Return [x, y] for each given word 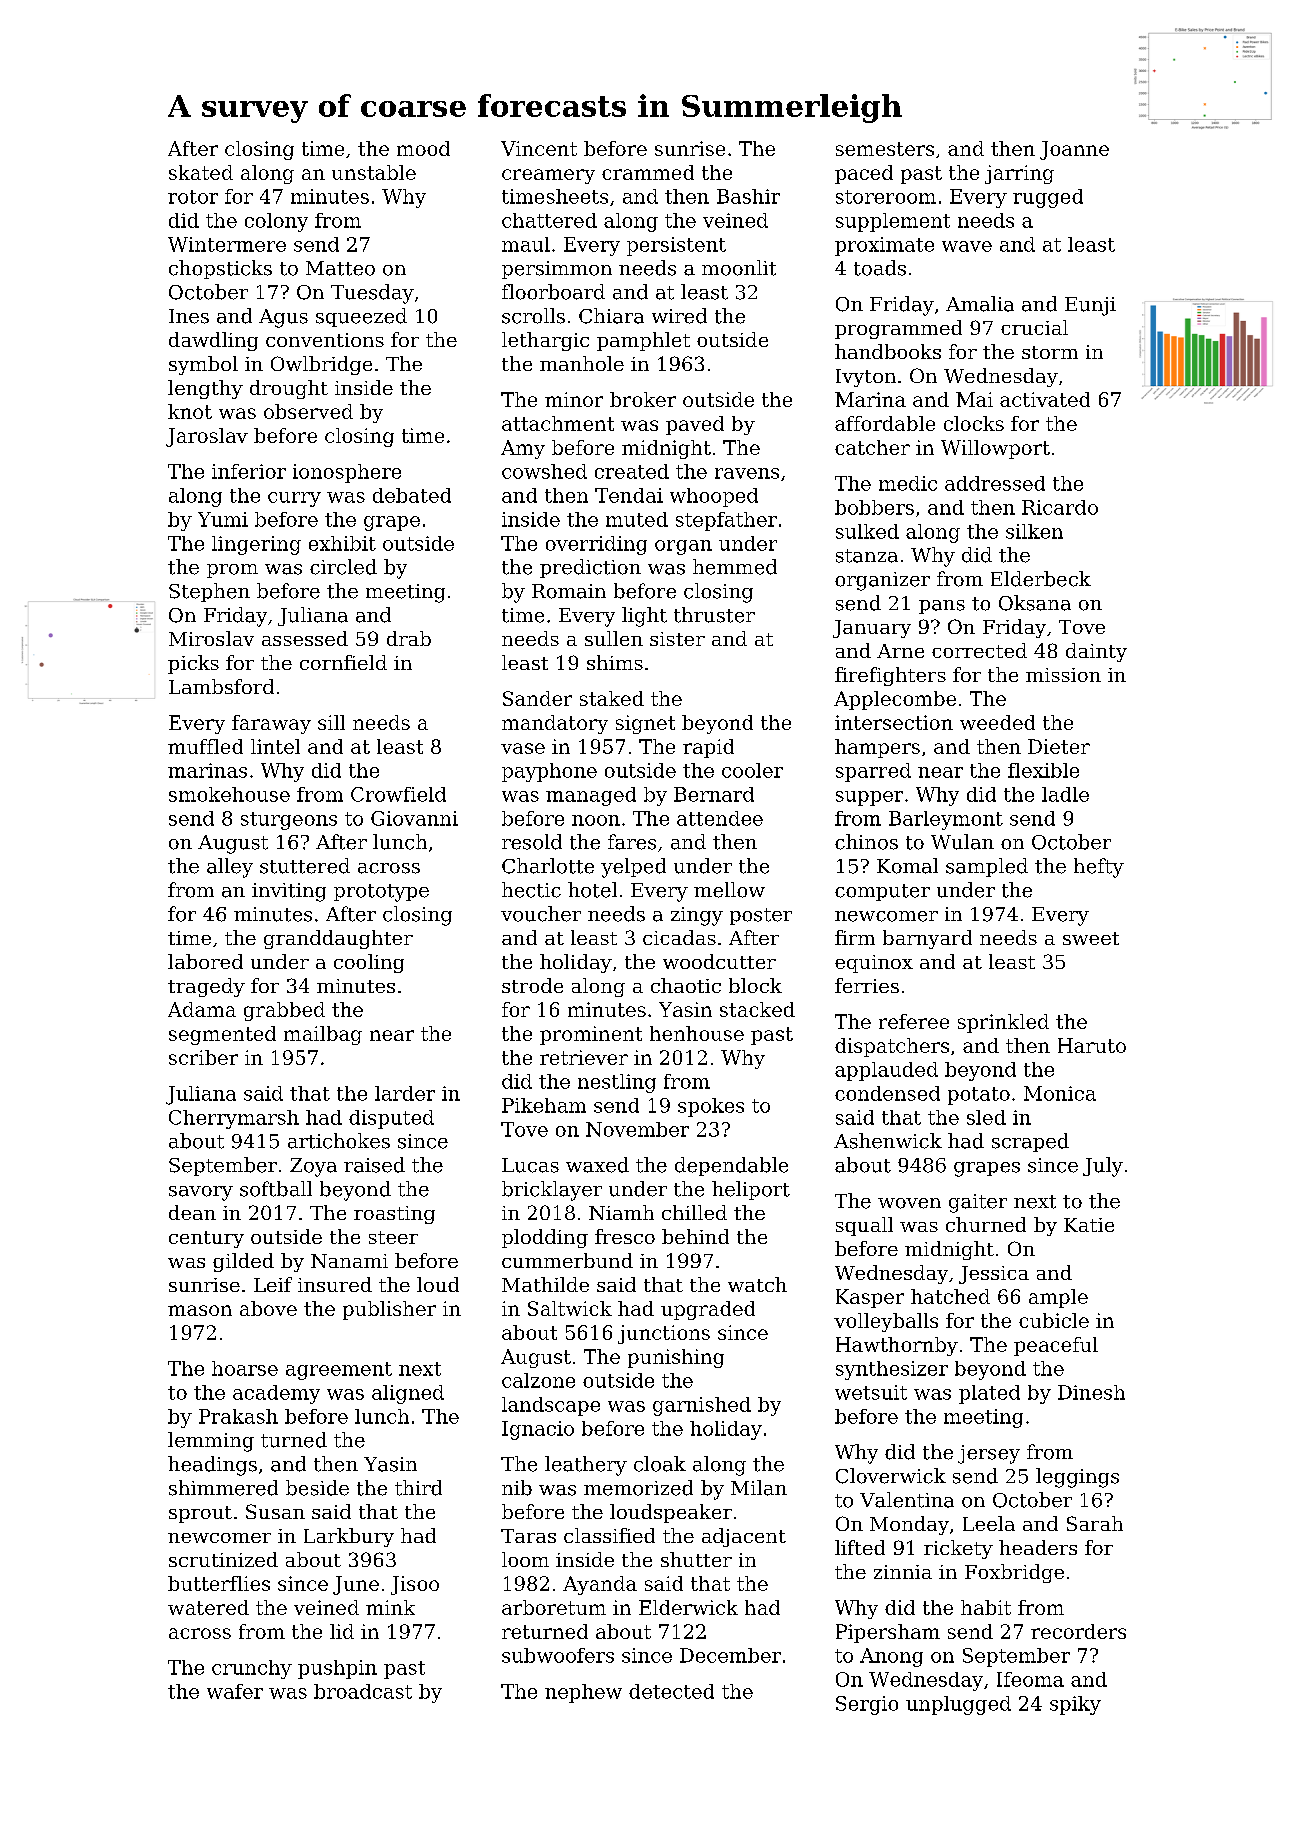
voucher [541, 914]
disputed [391, 1119]
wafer [235, 1691]
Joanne [1074, 150]
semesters [885, 149]
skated [201, 172]
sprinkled [1003, 1023]
